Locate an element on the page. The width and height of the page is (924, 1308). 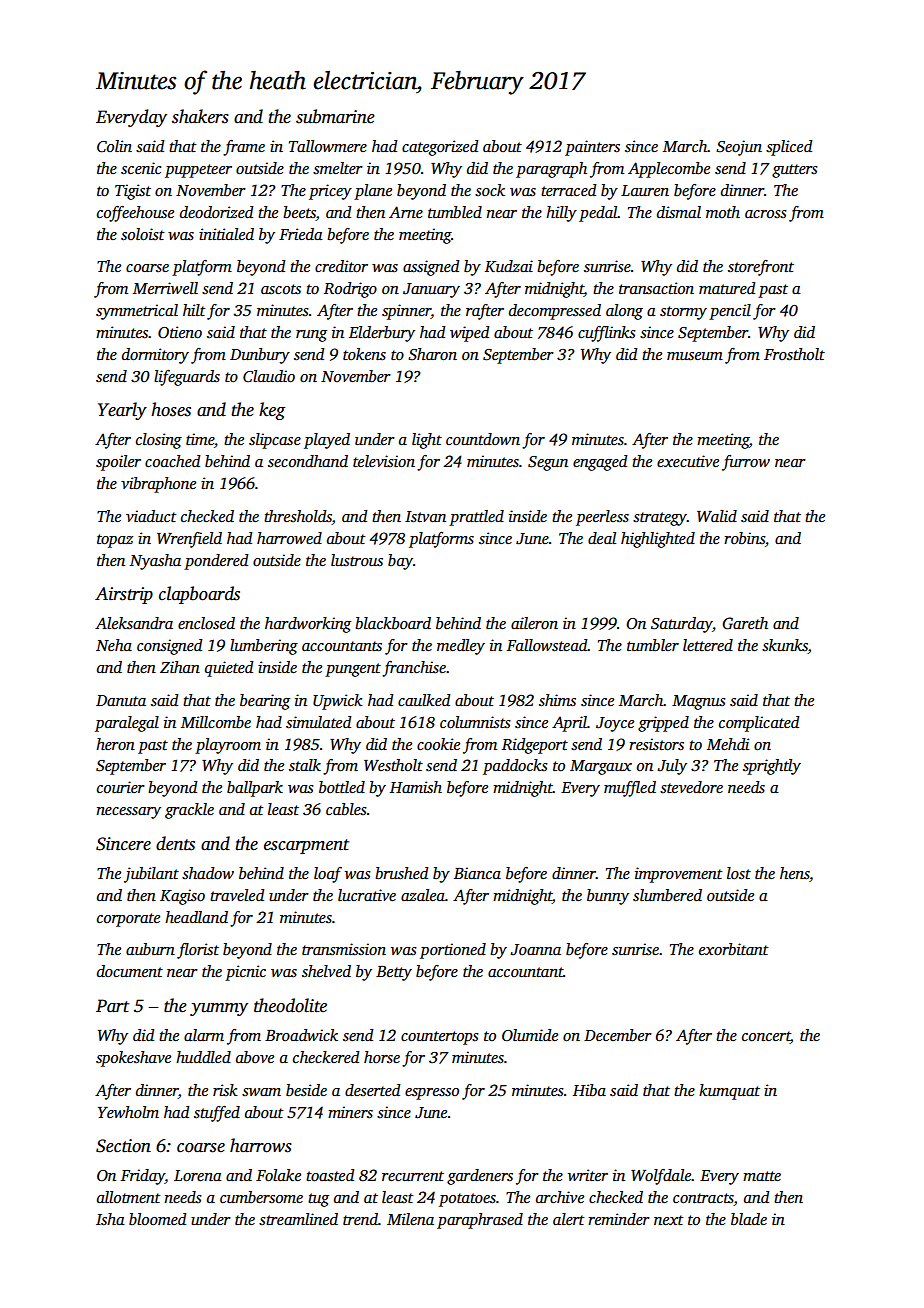
improvement is located at coordinates (679, 875).
